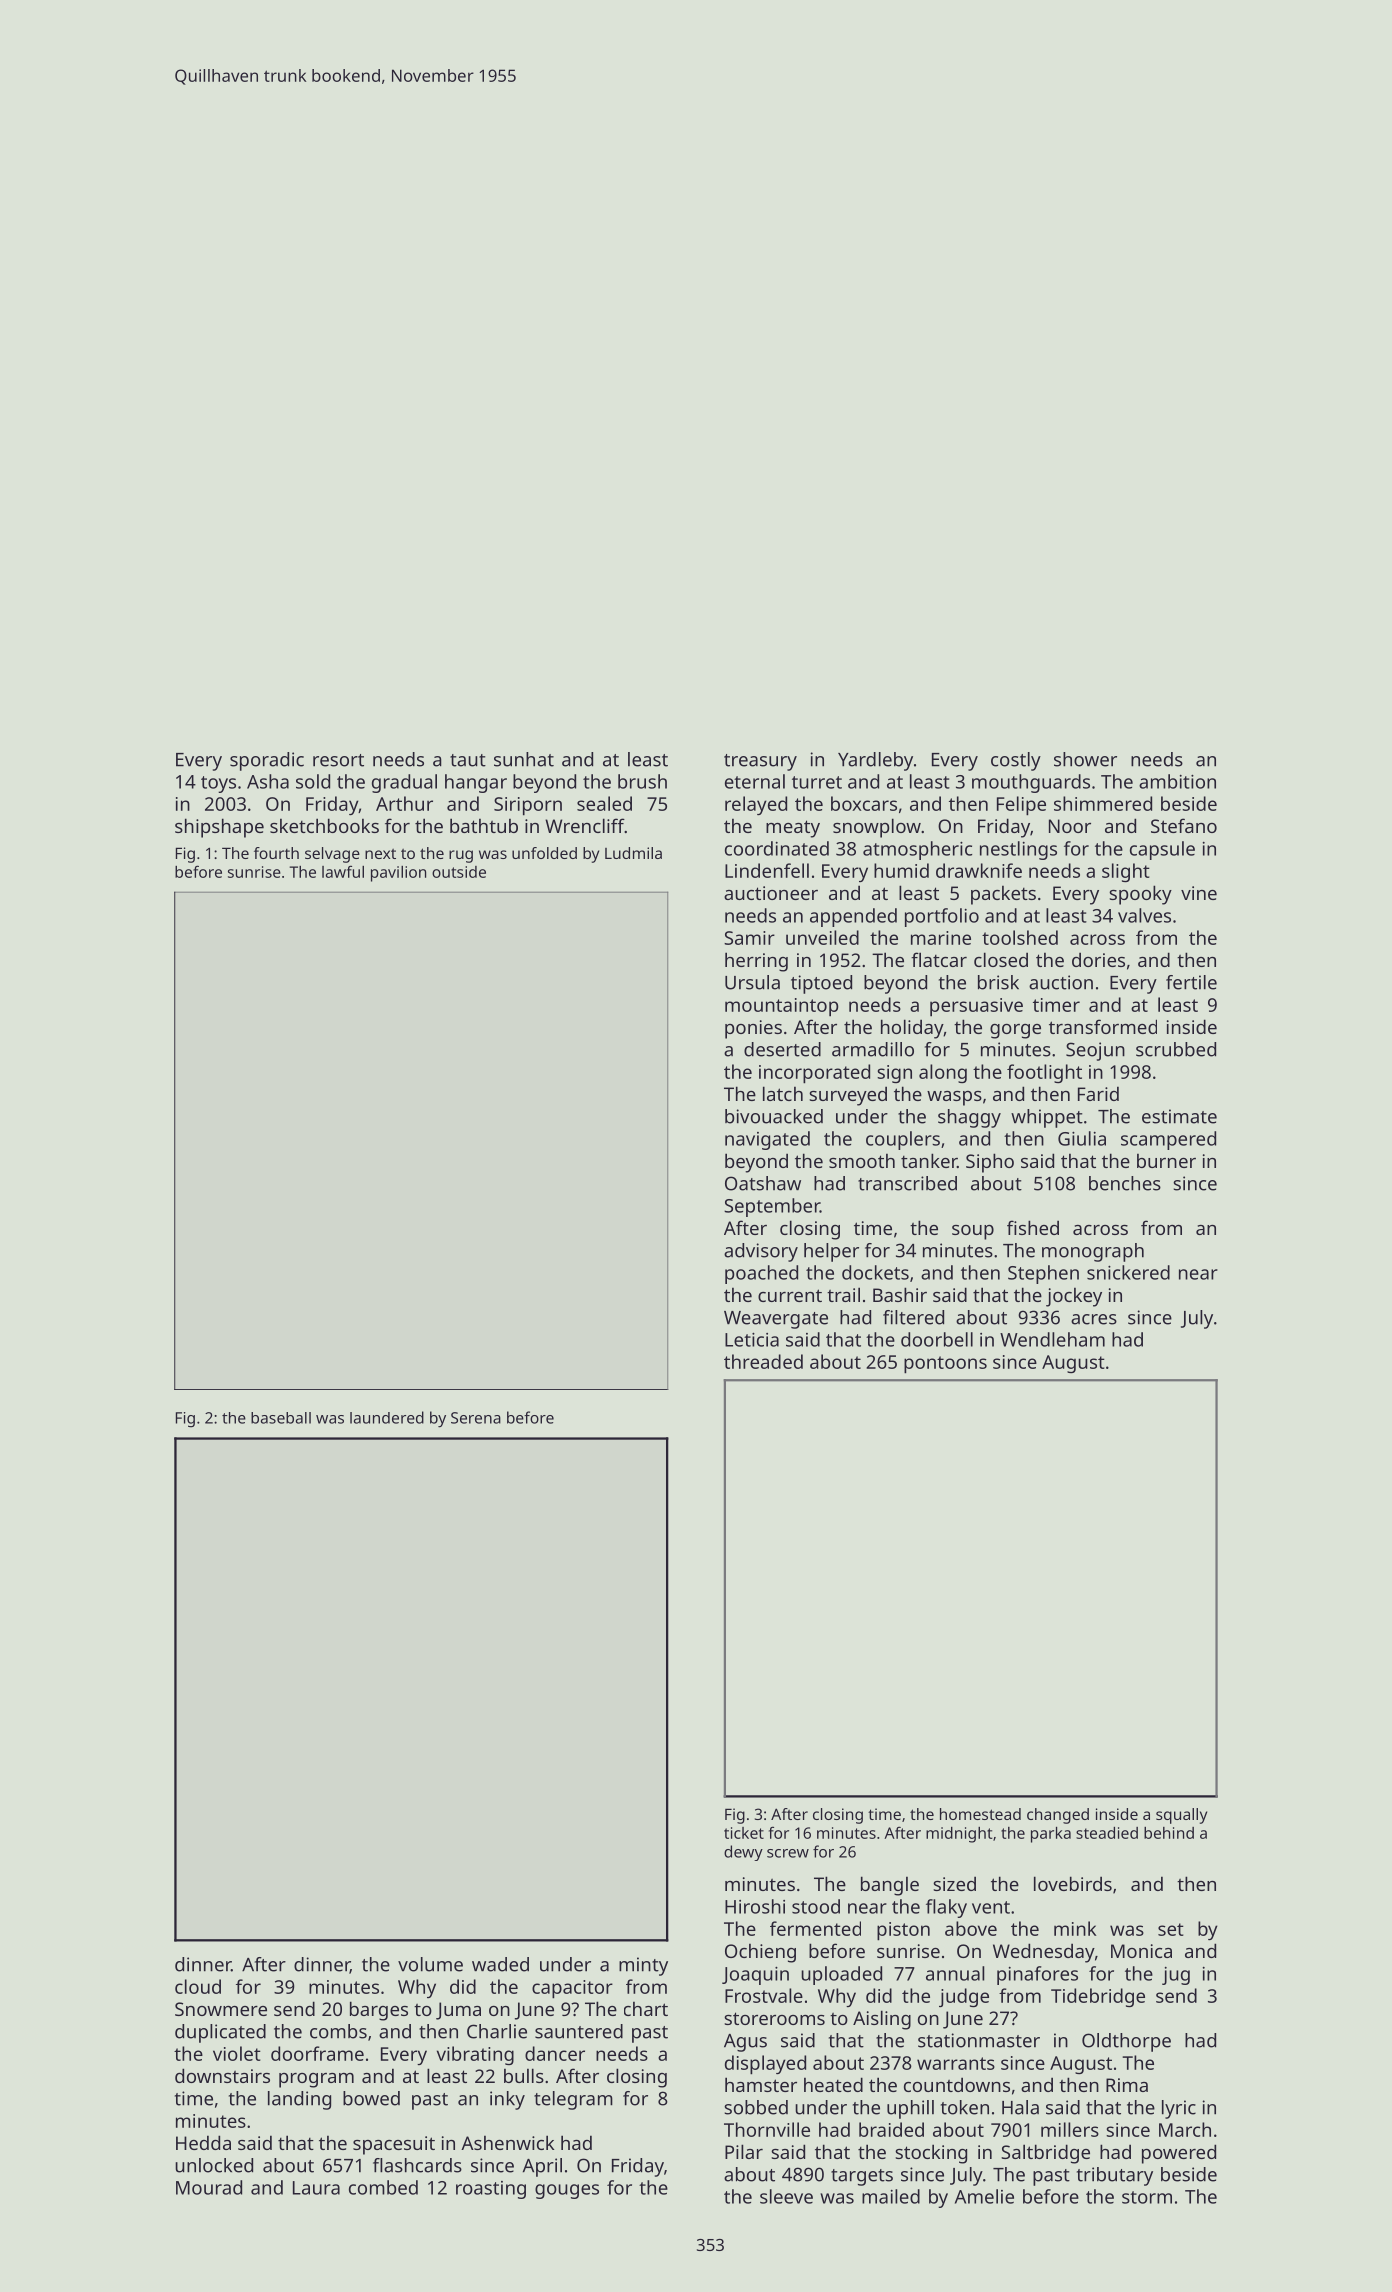 Image resolution: width=1392 pixels, height=2292 pixels. Describe the element at coordinates (954, 1883) in the image. I see `sized` at that location.
